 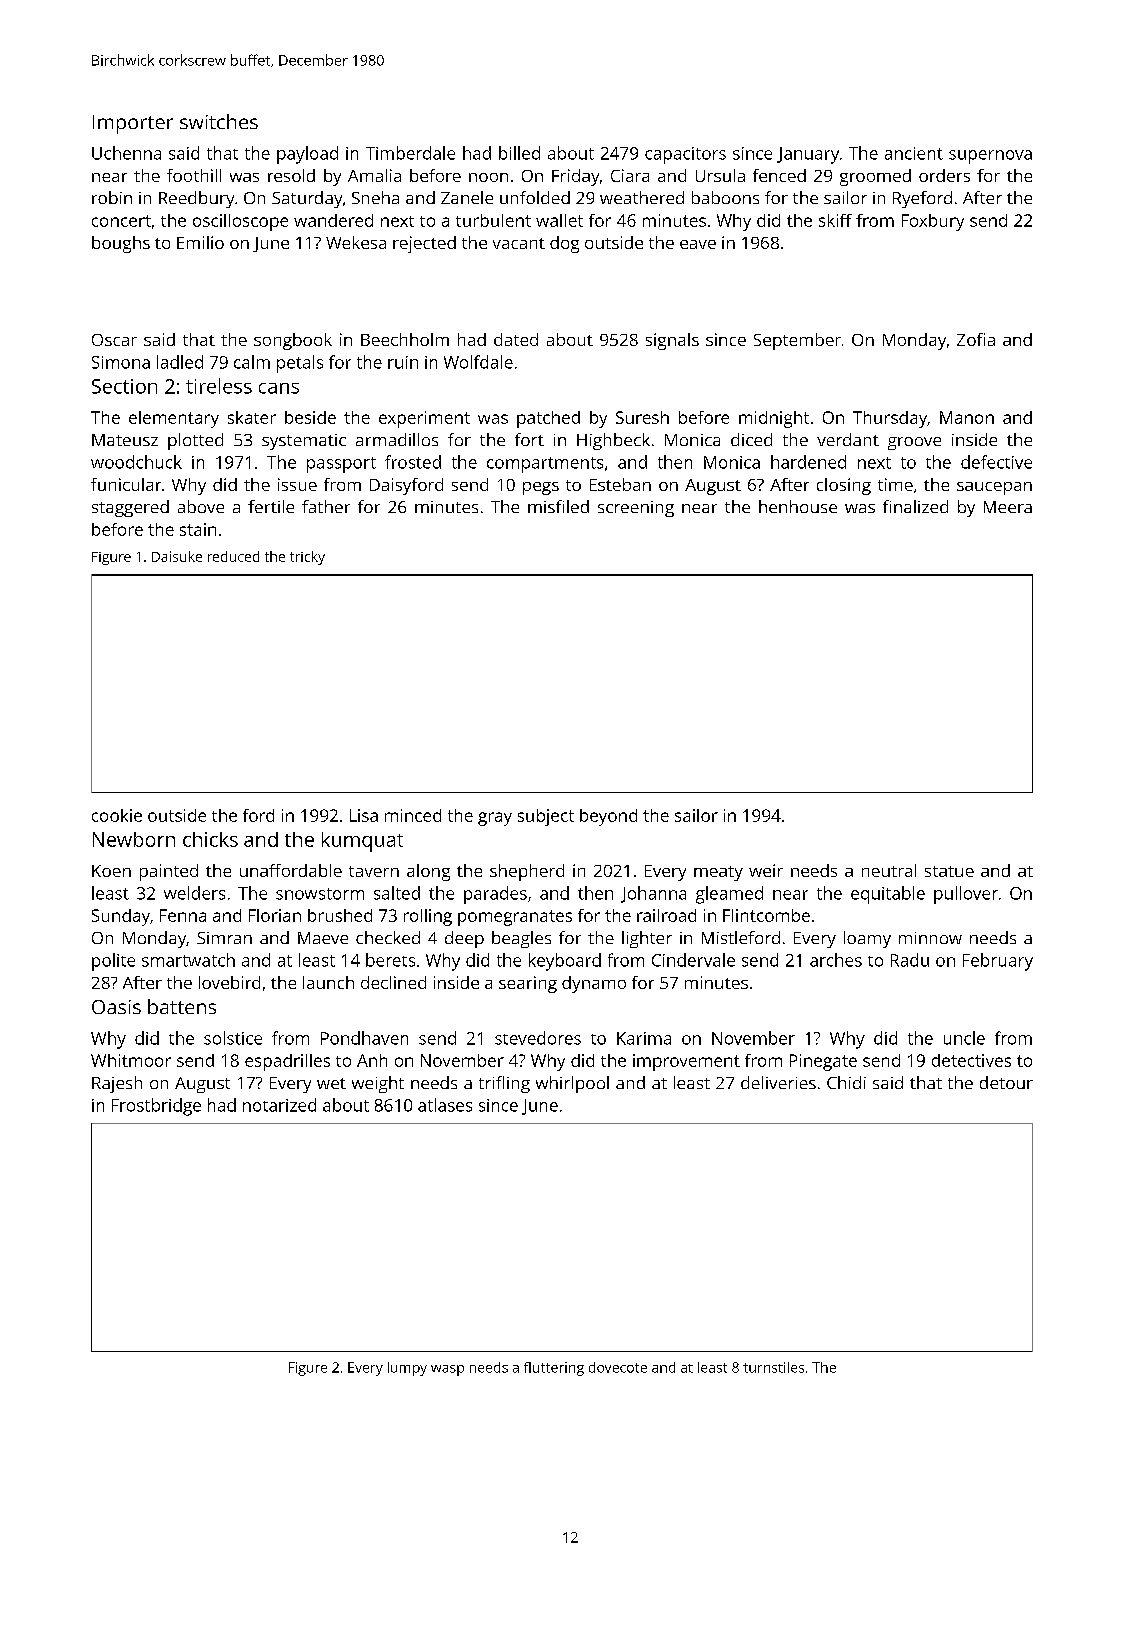 I want to click on switches, so click(x=219, y=121).
